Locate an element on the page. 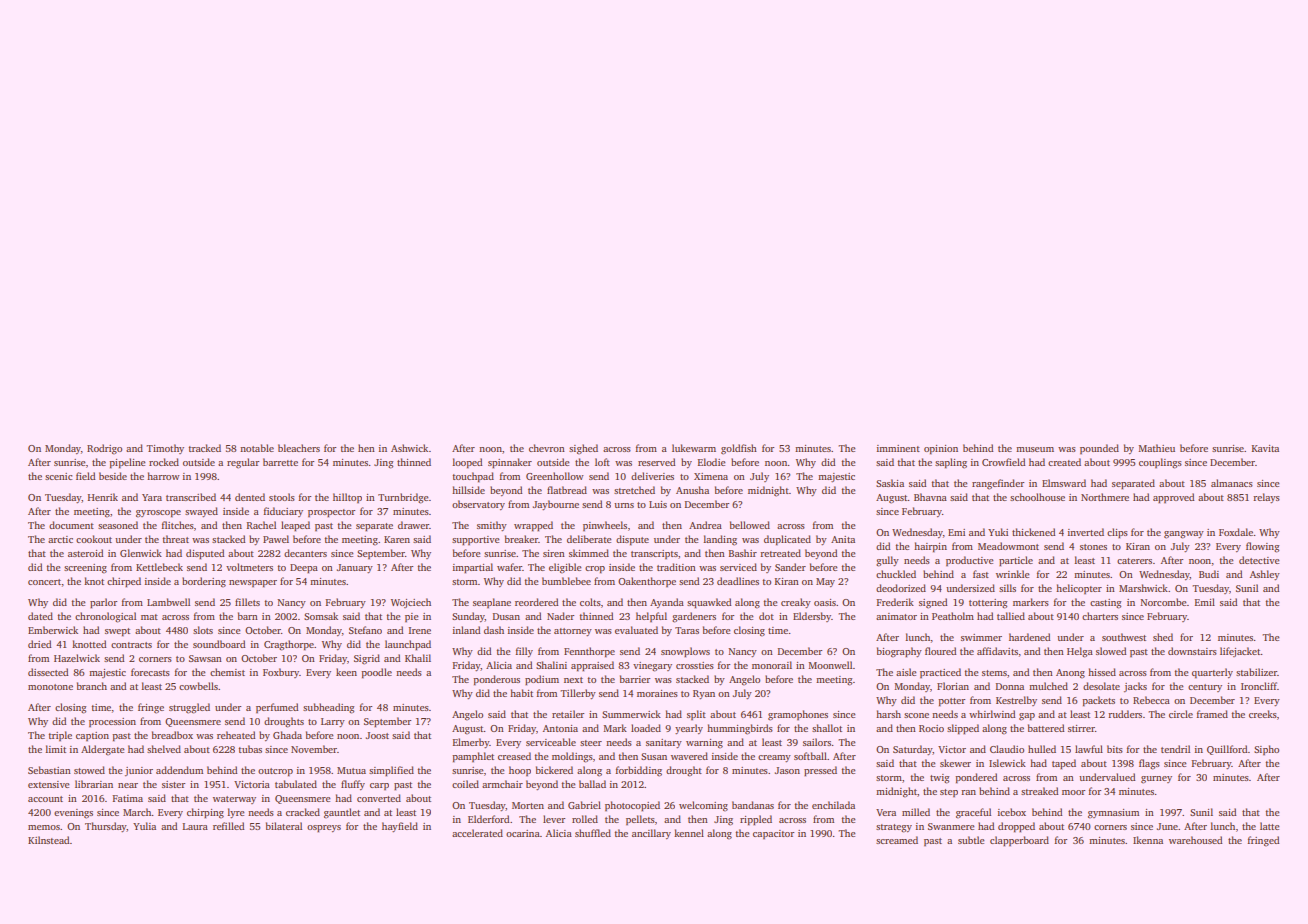  sills is located at coordinates (1007, 588).
